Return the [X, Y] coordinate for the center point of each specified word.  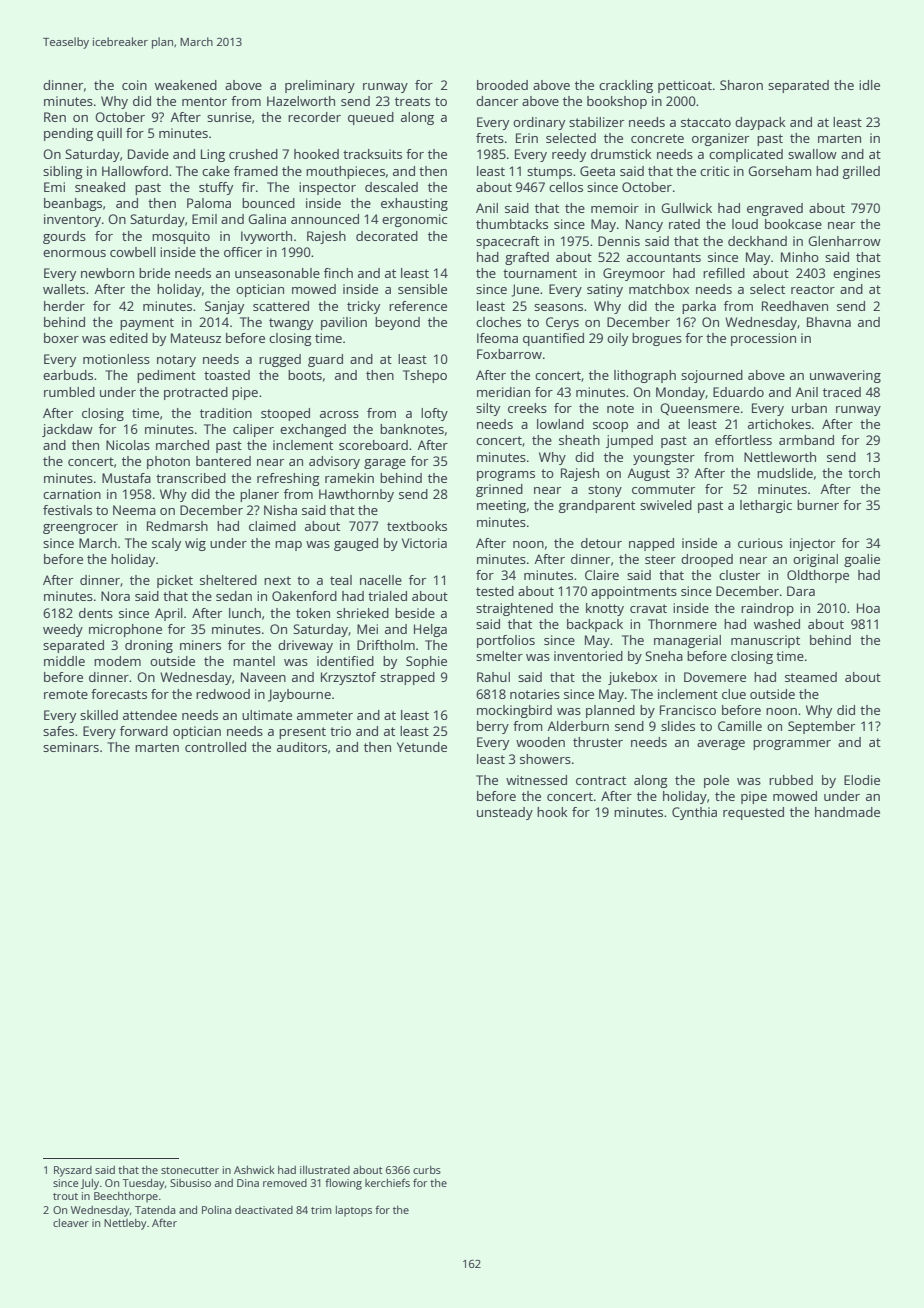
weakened [186, 85]
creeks [527, 408]
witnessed [536, 780]
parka [699, 307]
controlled [215, 747]
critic [714, 171]
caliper [253, 430]
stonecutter [190, 1170]
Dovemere [715, 677]
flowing [343, 1184]
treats [412, 101]
